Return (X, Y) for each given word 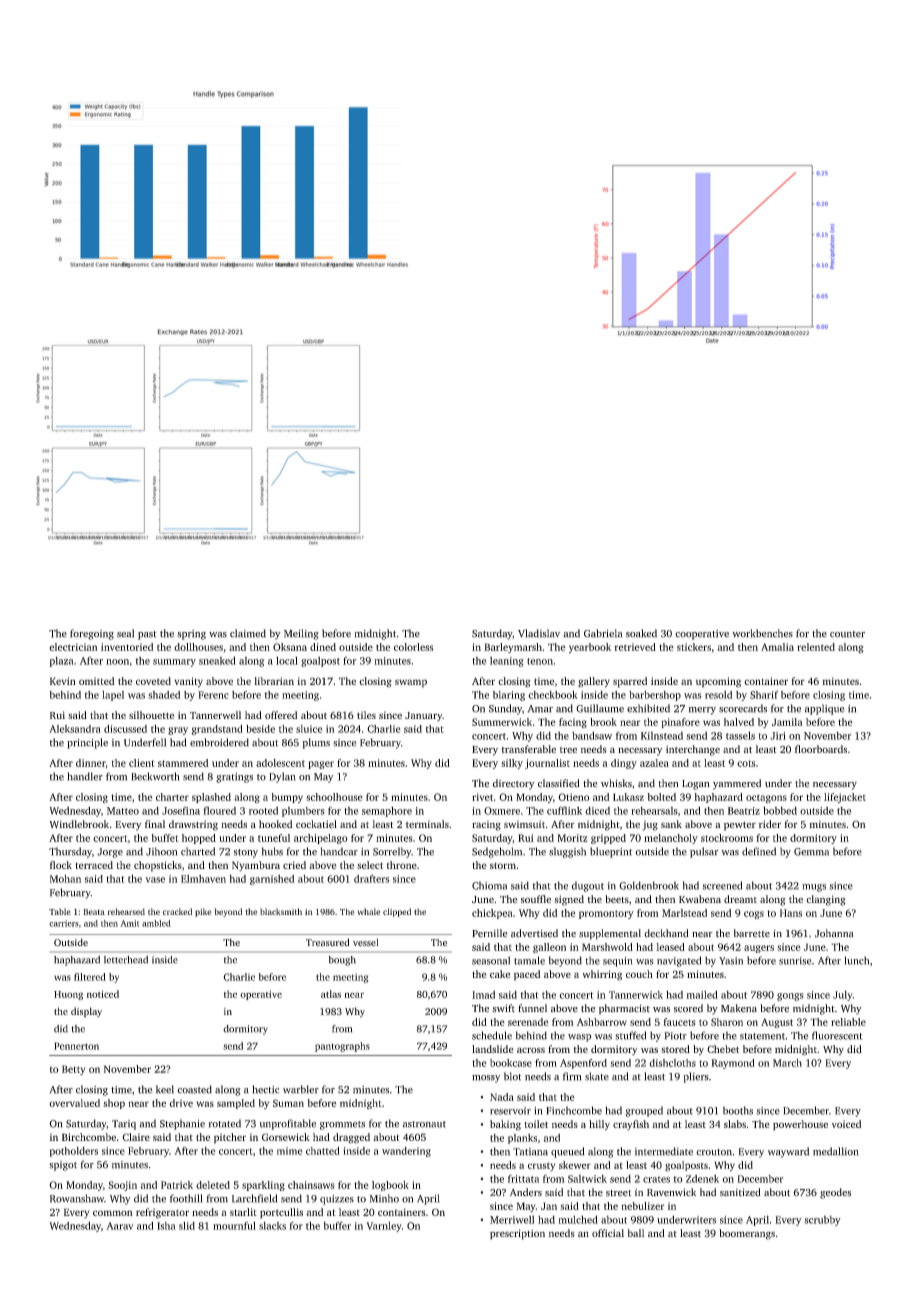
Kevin (63, 681)
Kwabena (700, 899)
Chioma (489, 885)
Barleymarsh (513, 648)
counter (847, 634)
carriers (64, 923)
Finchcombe (574, 1110)
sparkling (263, 1186)
